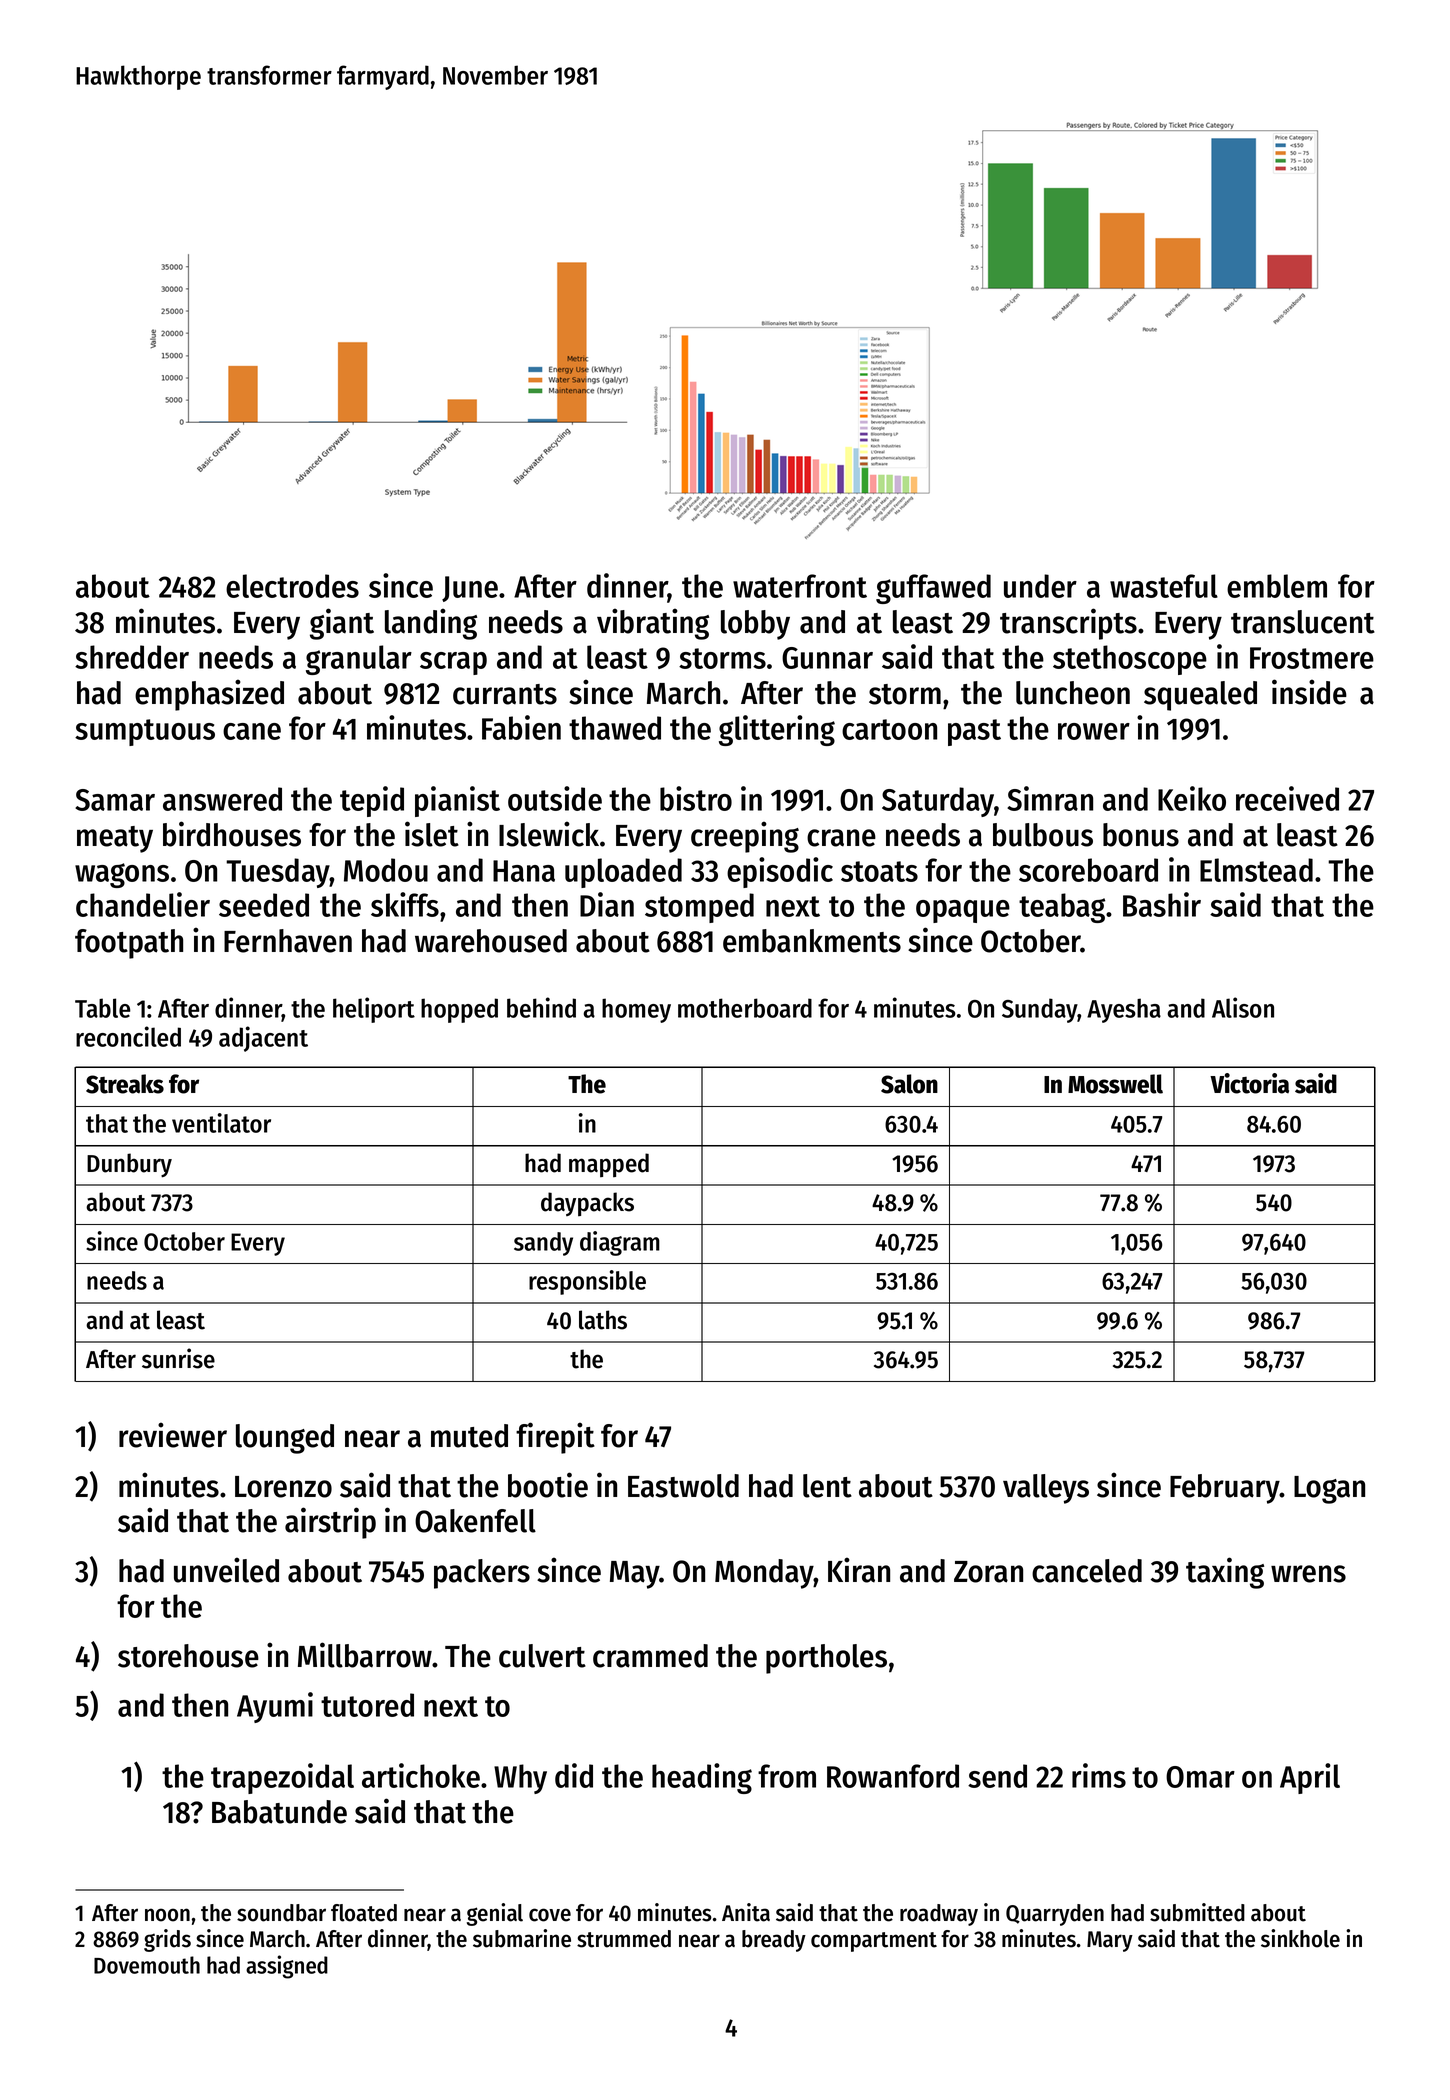 The width and height of the page is (1450, 2100). What do you see at coordinates (188, 1656) in the page?
I see `storehouse` at bounding box center [188, 1656].
